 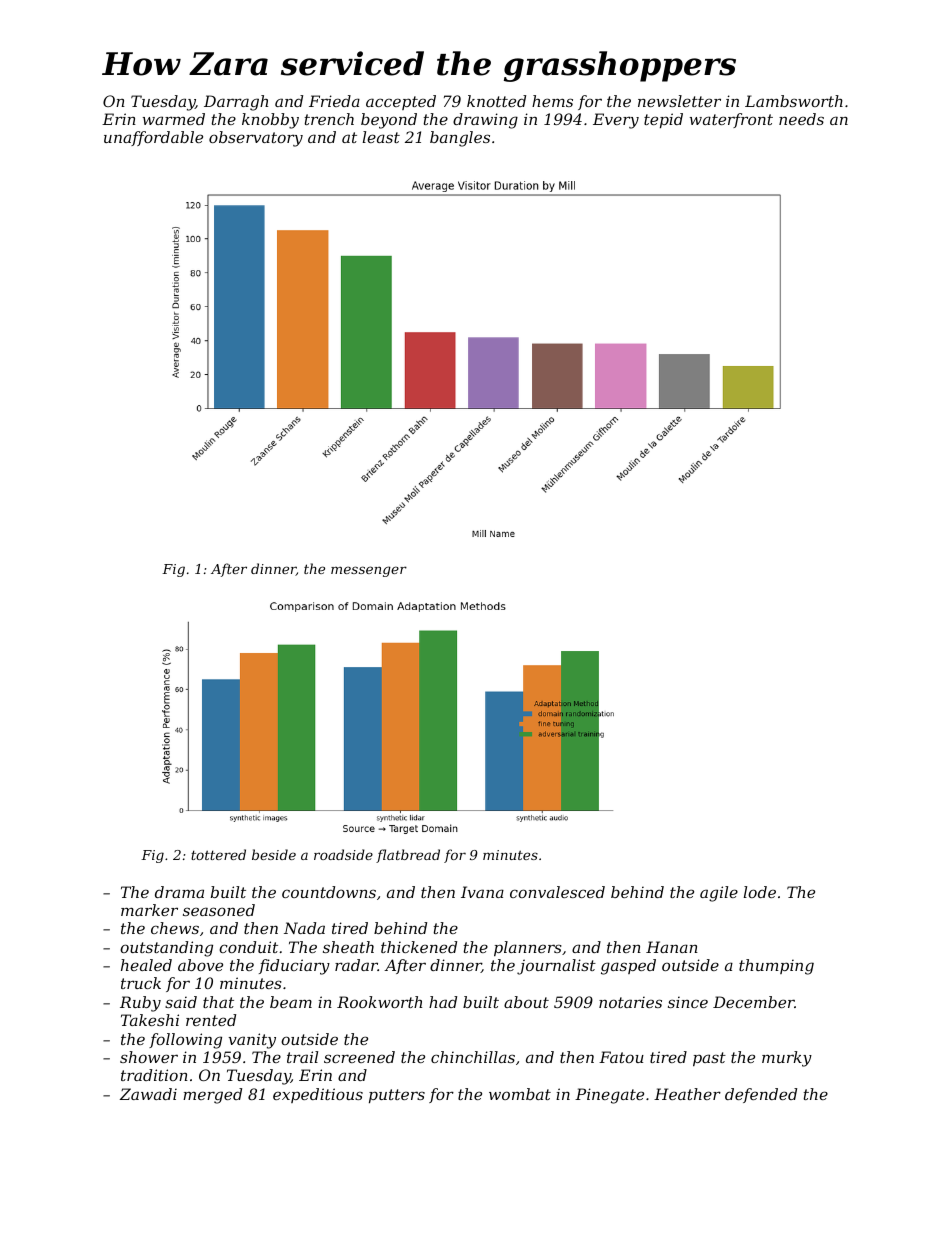 What do you see at coordinates (408, 856) in the screenshot?
I see `flatbread` at bounding box center [408, 856].
